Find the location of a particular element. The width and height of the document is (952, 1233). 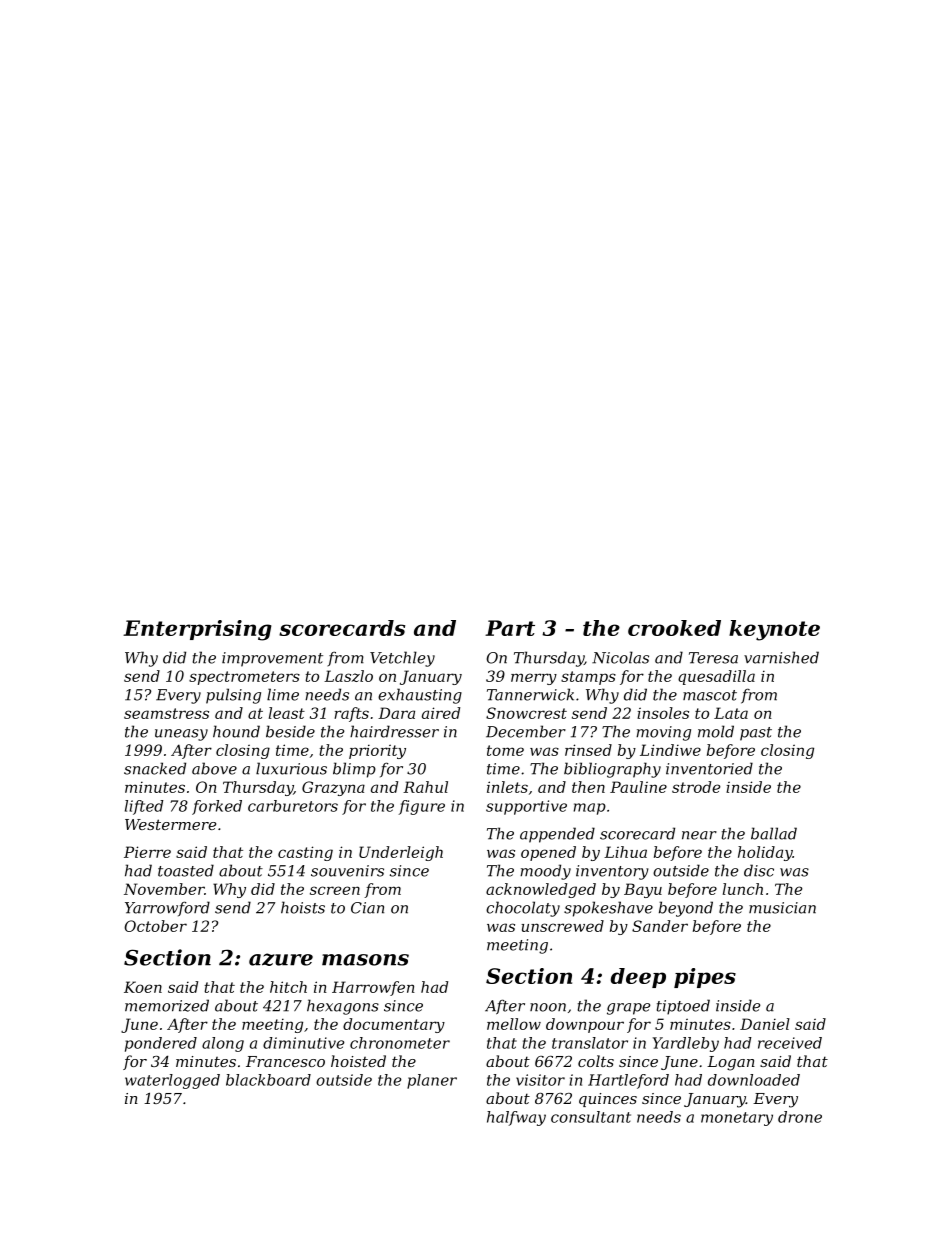

chocolaty is located at coordinates (523, 909).
